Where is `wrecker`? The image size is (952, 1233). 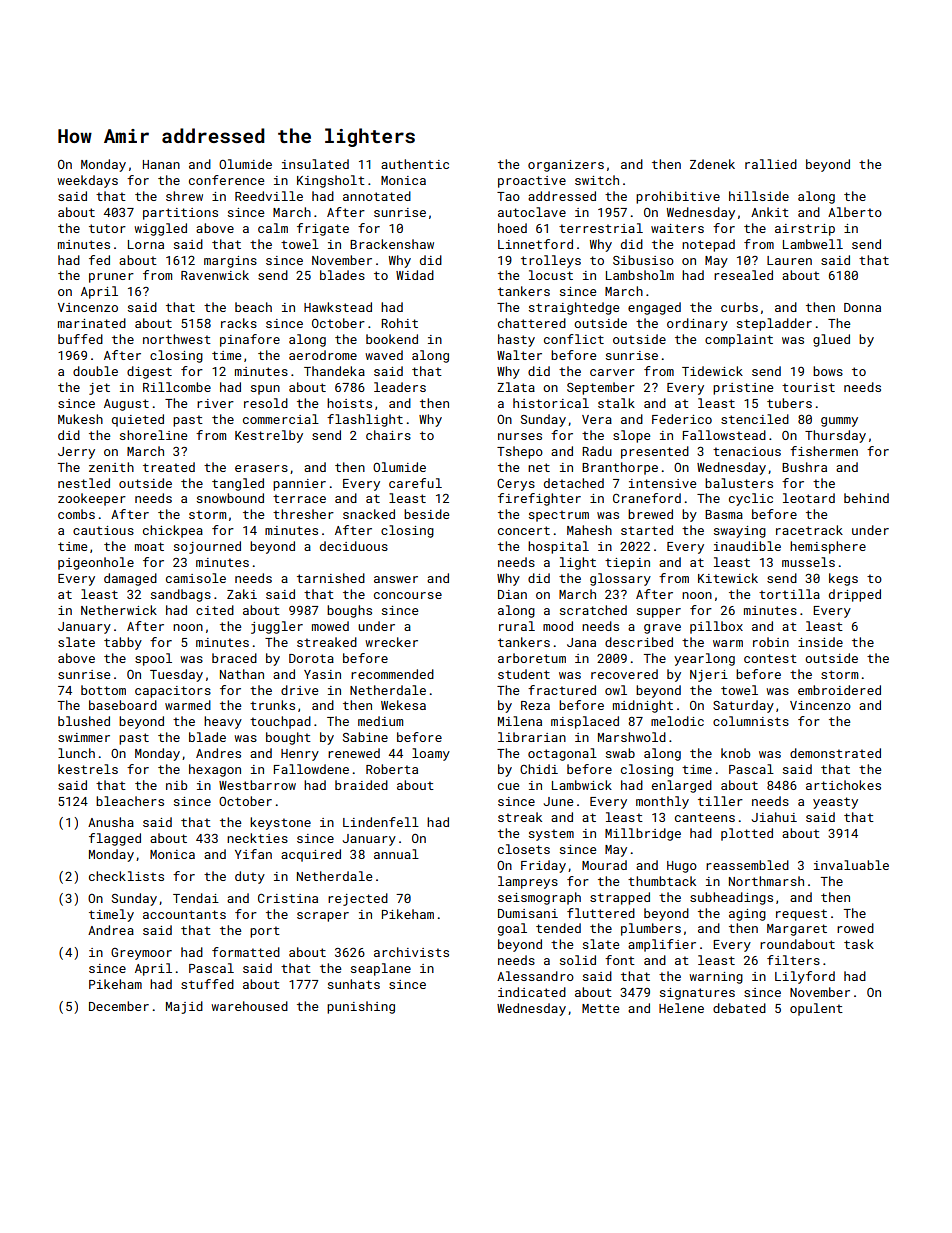 wrecker is located at coordinates (391, 642).
